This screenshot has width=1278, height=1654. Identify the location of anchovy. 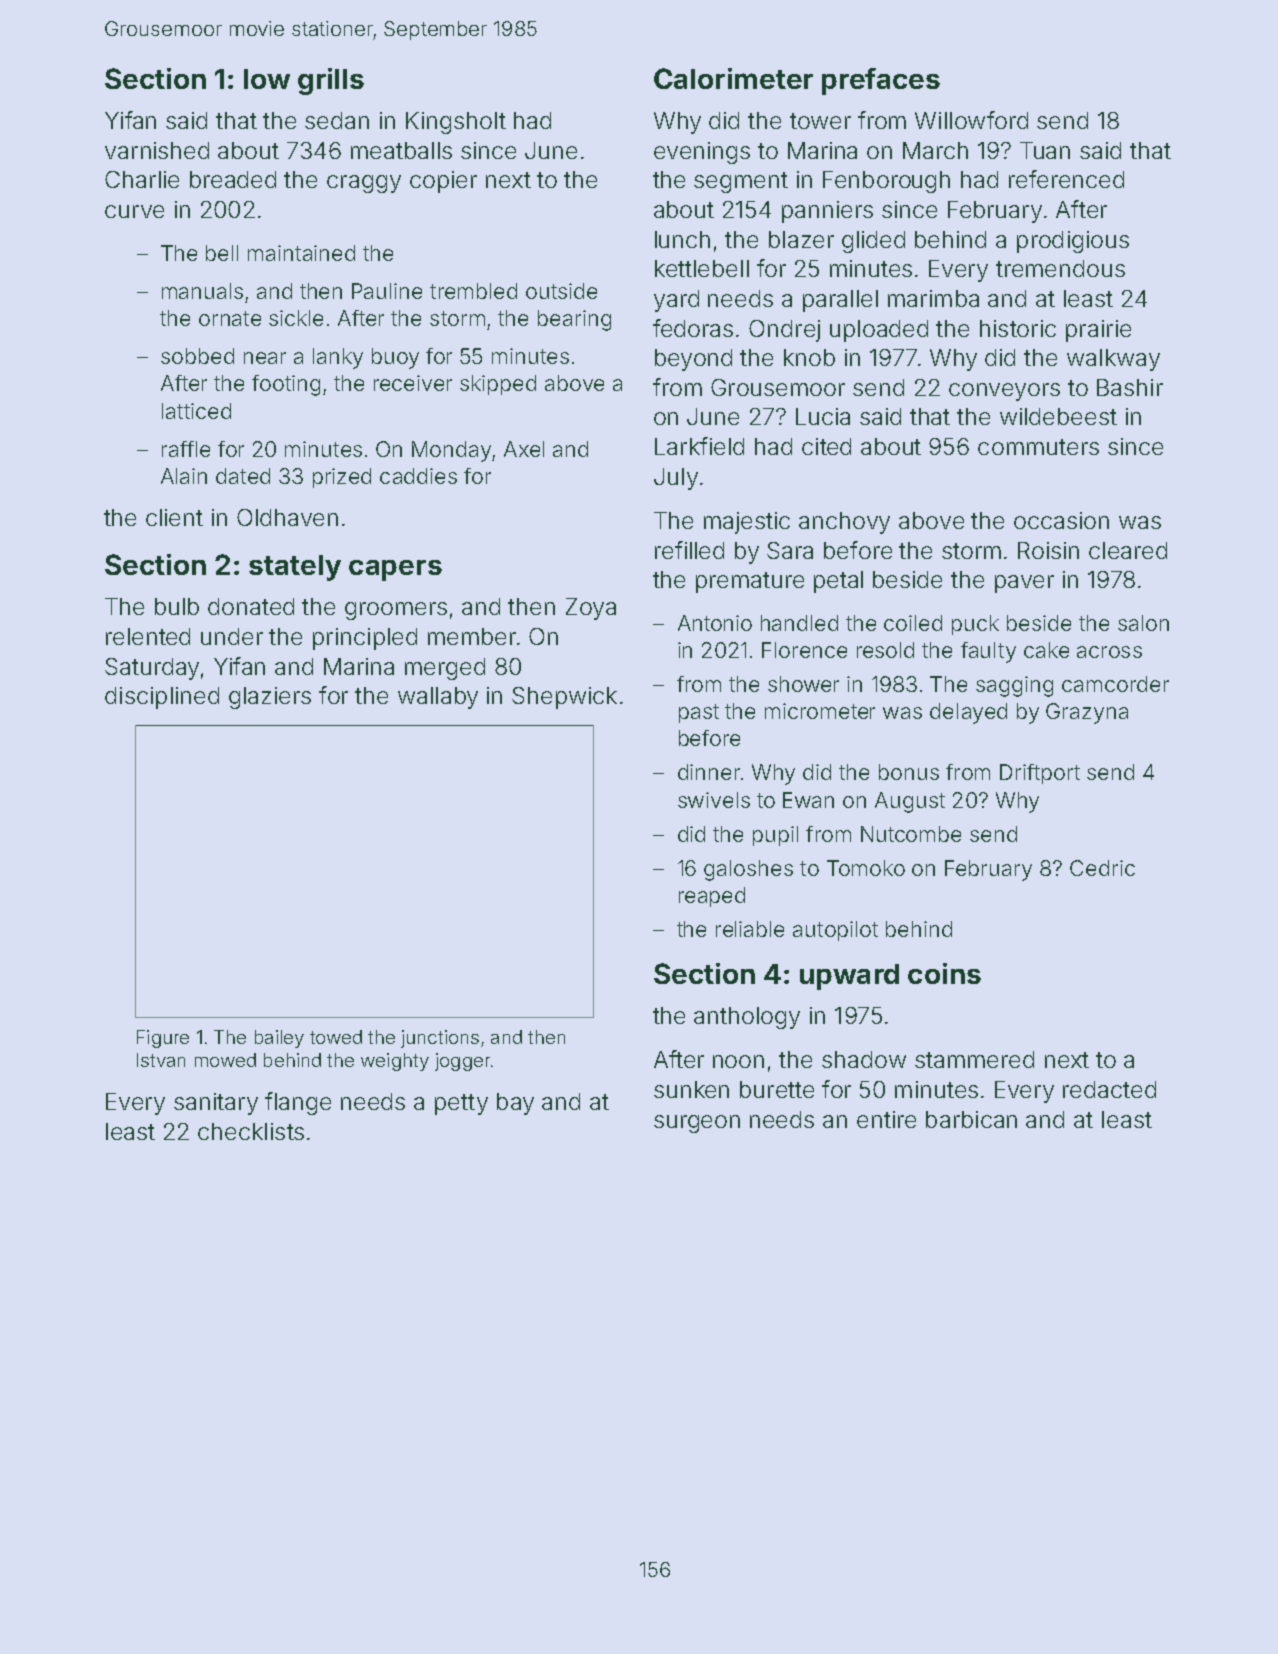
(844, 523).
